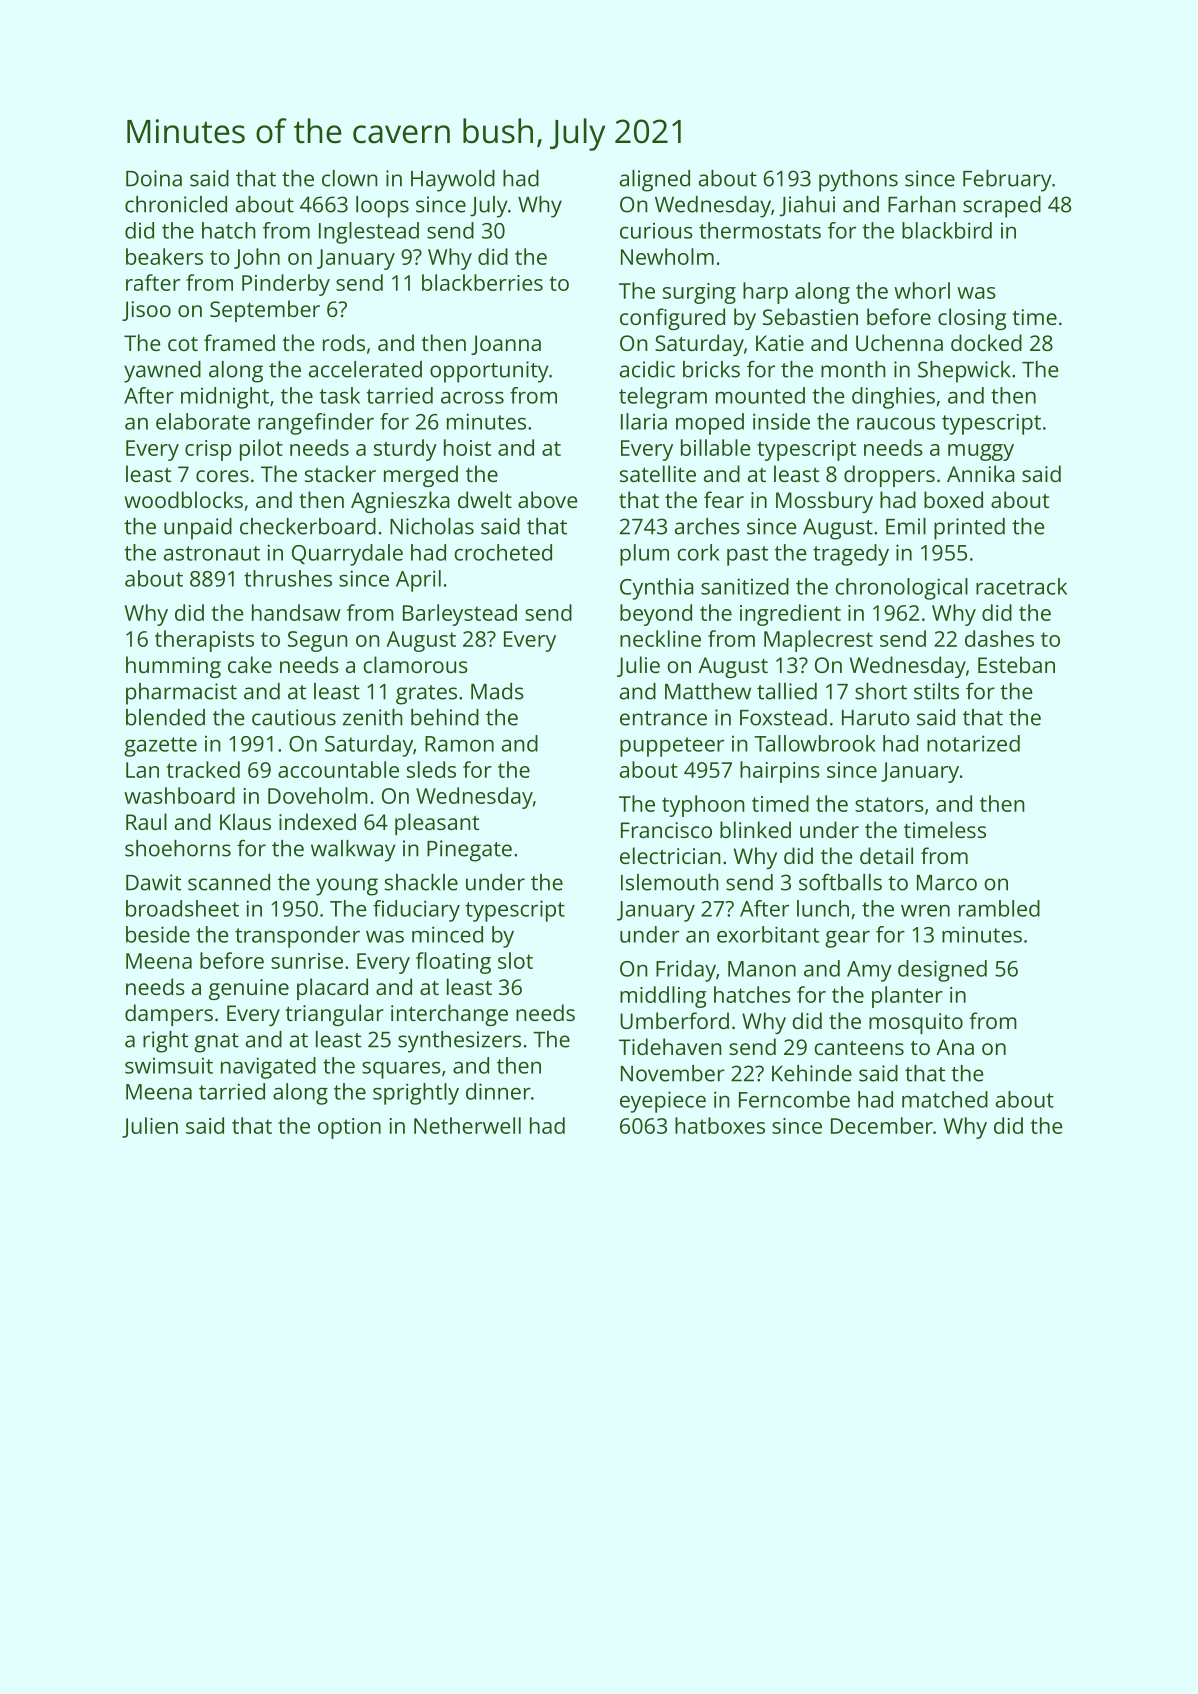  What do you see at coordinates (916, 1023) in the screenshot?
I see `mosquito` at bounding box center [916, 1023].
